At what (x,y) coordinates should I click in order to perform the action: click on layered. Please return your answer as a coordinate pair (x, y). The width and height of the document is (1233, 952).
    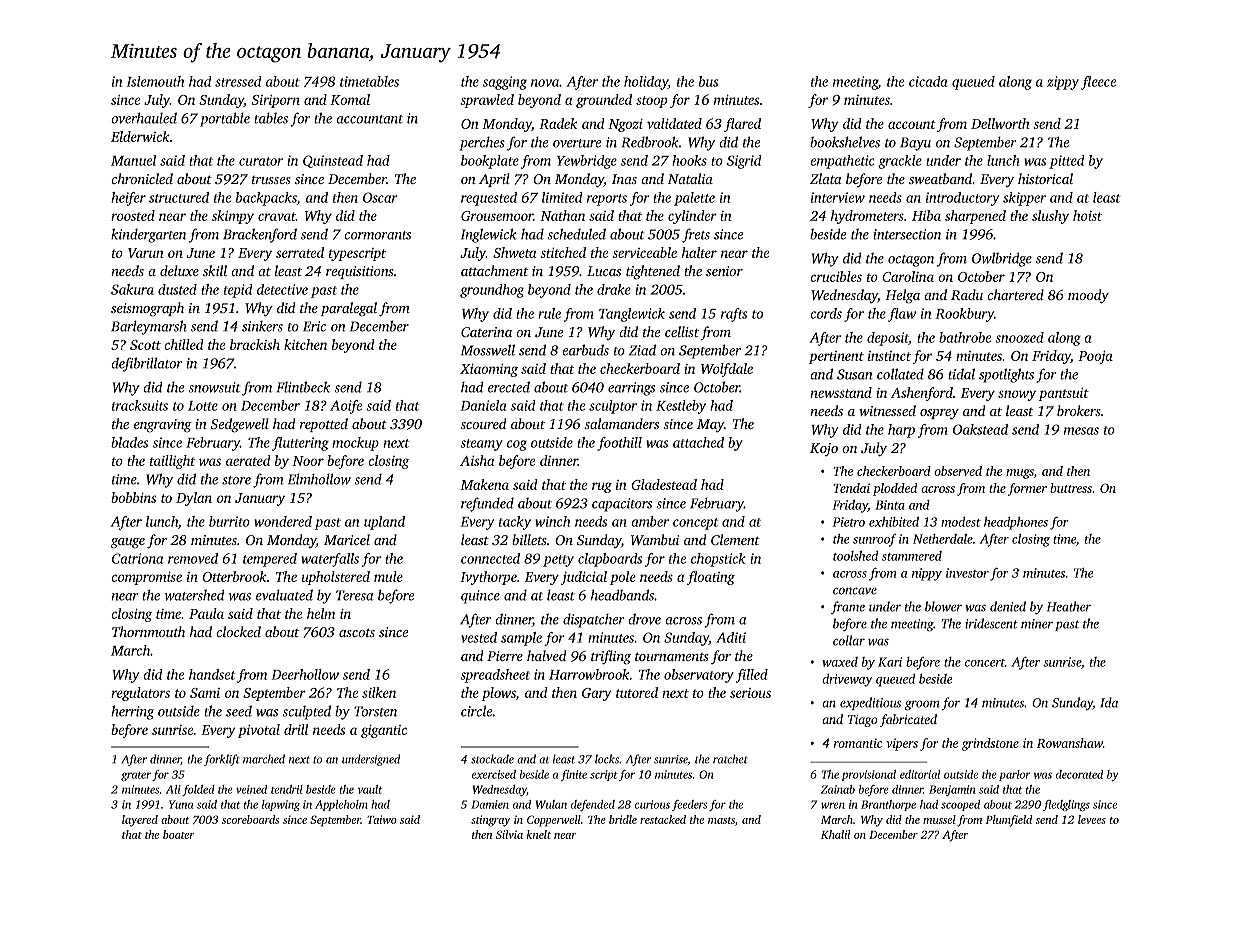
    Looking at the image, I should click on (140, 821).
